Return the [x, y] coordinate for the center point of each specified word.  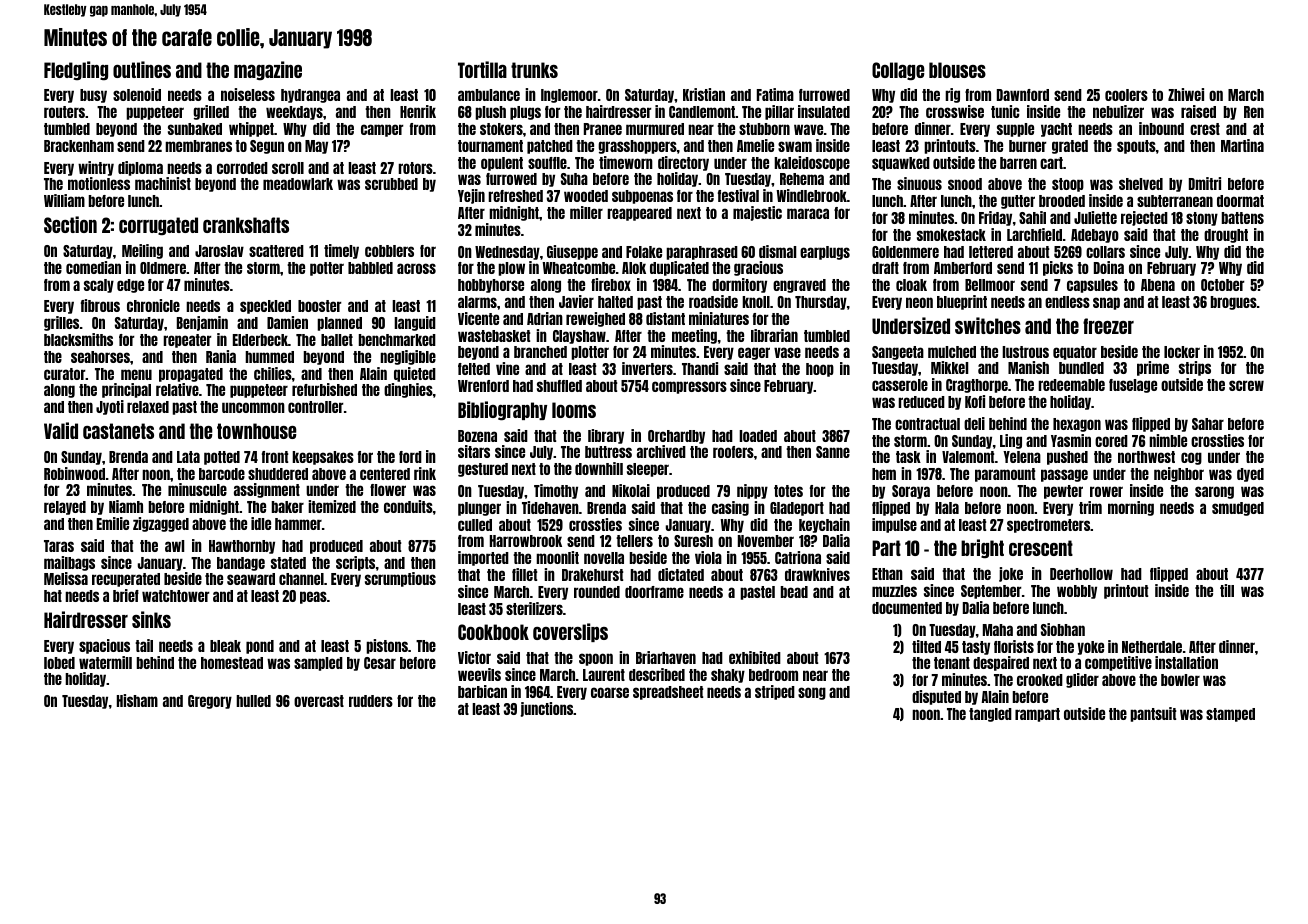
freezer [1108, 326]
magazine [268, 70]
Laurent [604, 675]
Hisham [137, 700]
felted [474, 369]
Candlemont [702, 112]
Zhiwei [1186, 94]
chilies [273, 373]
